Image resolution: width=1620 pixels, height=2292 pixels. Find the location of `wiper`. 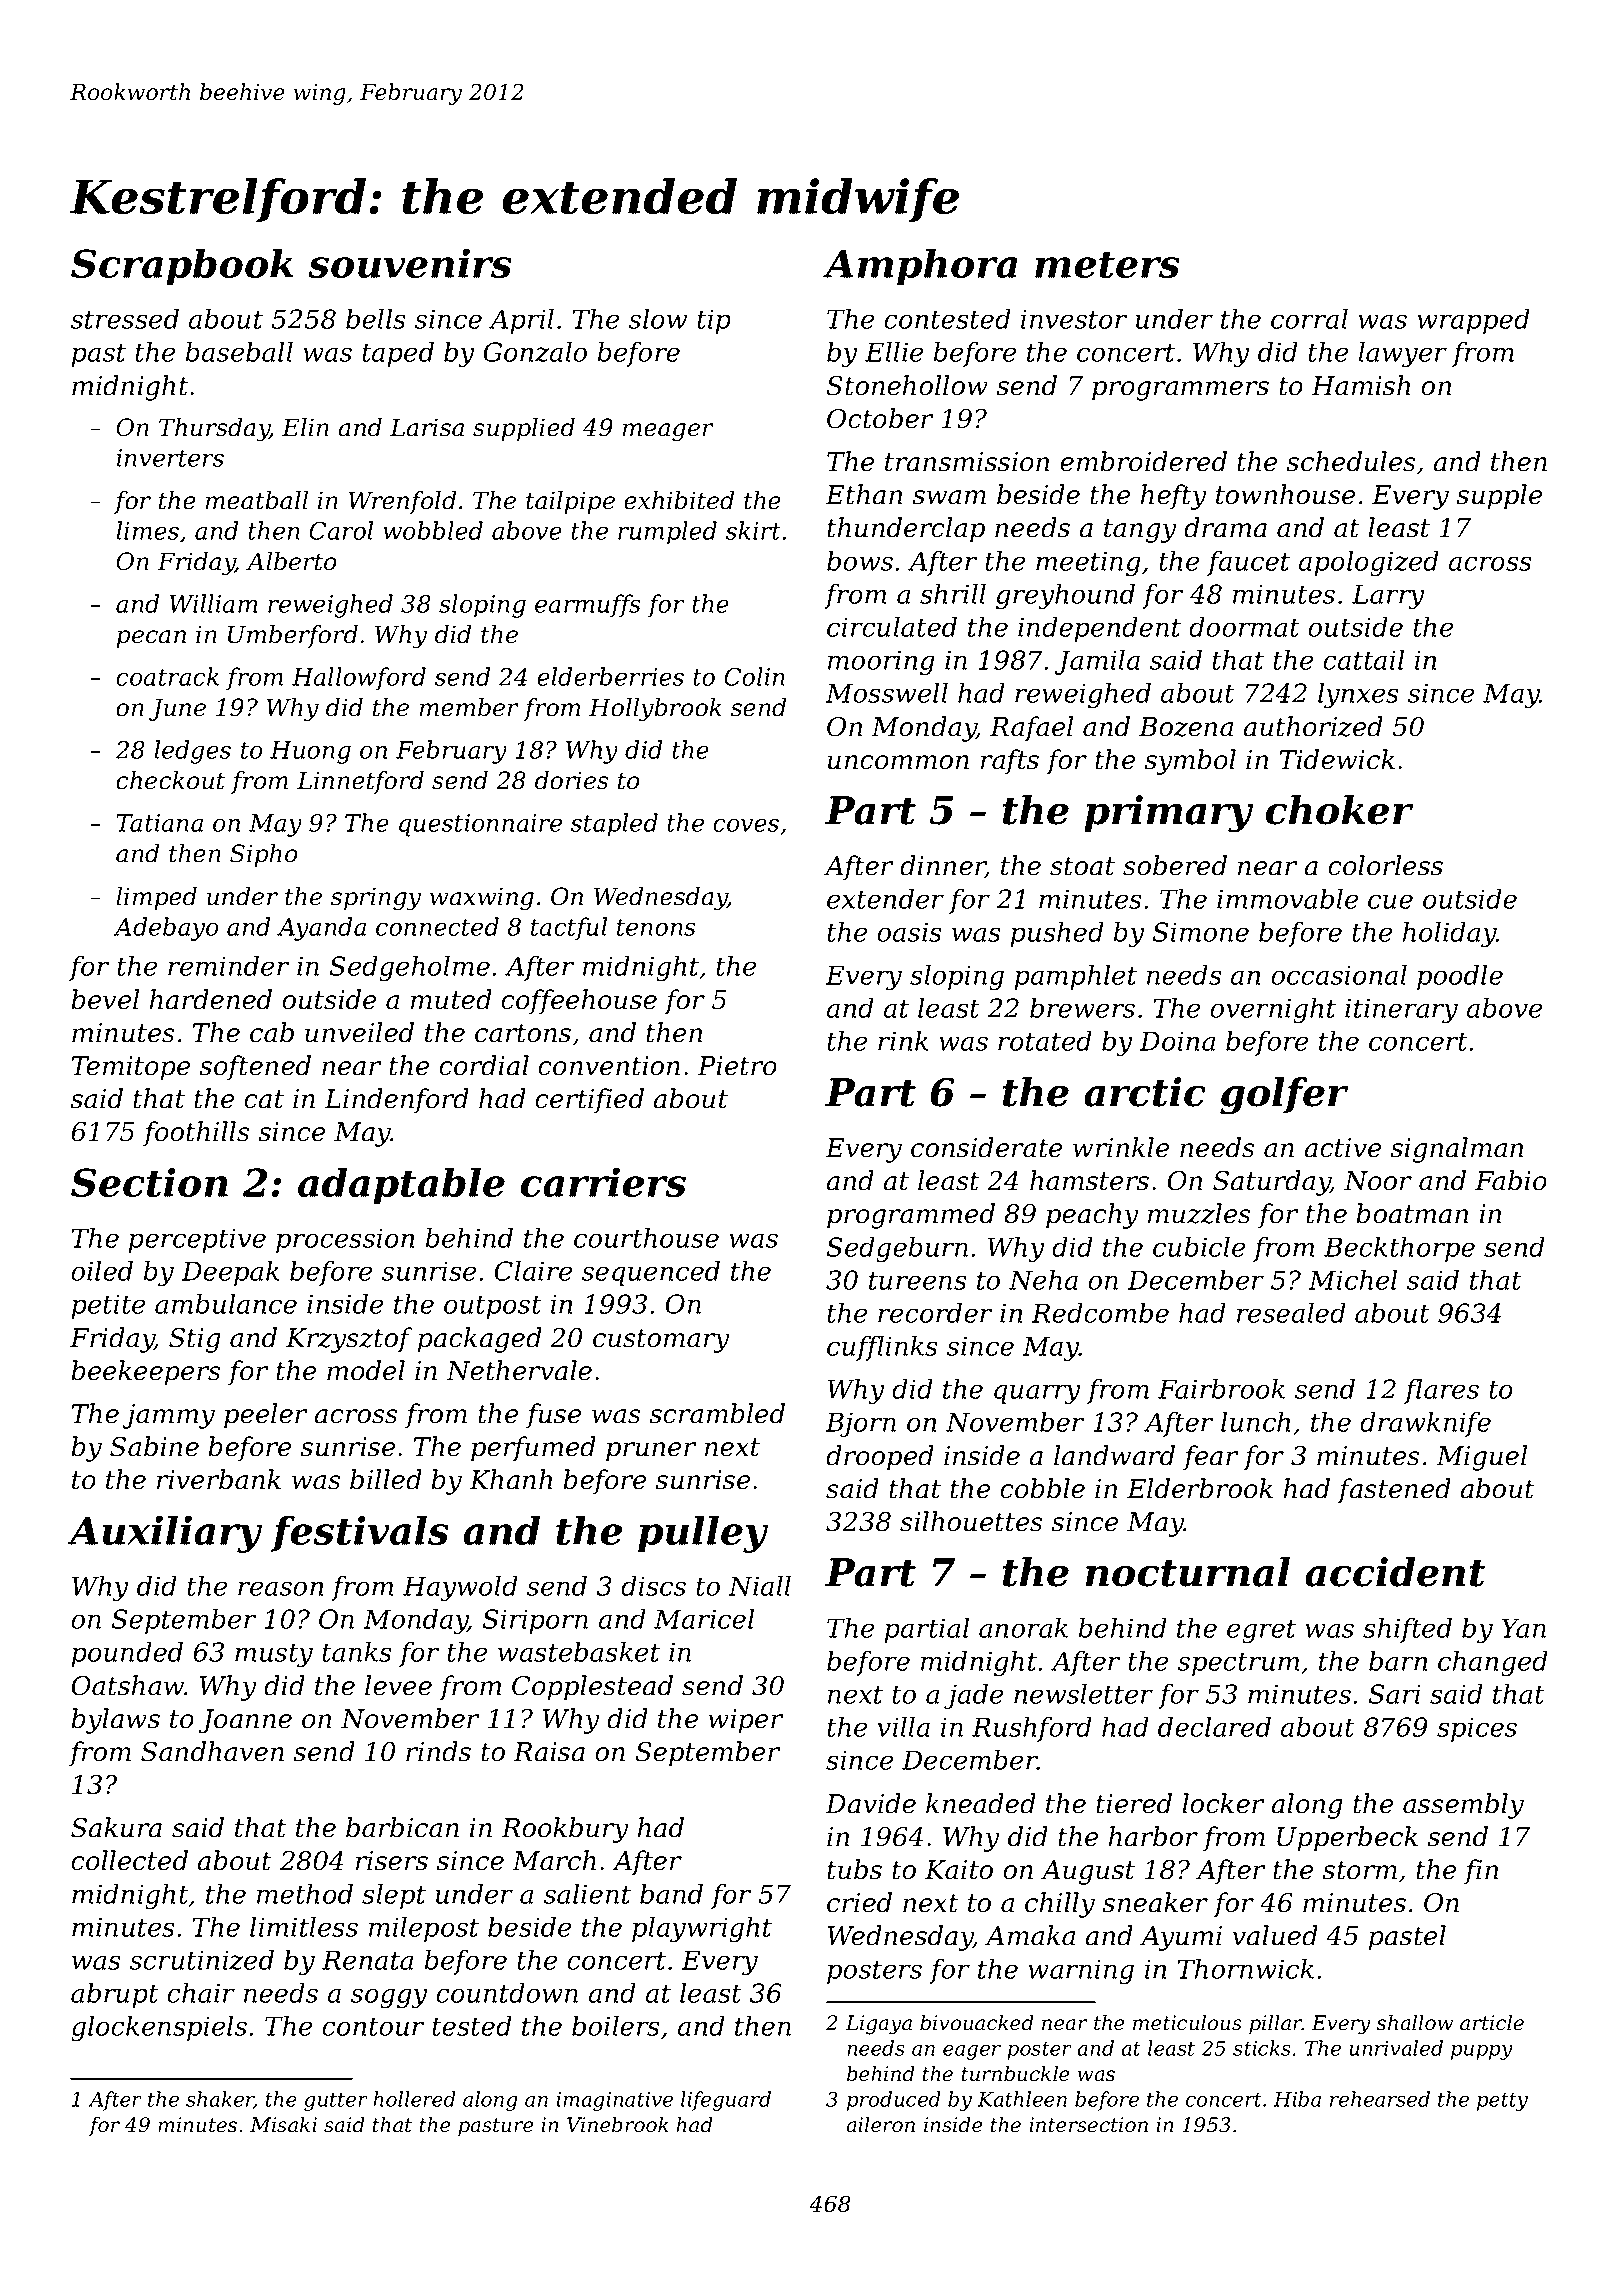

wiper is located at coordinates (745, 1721).
